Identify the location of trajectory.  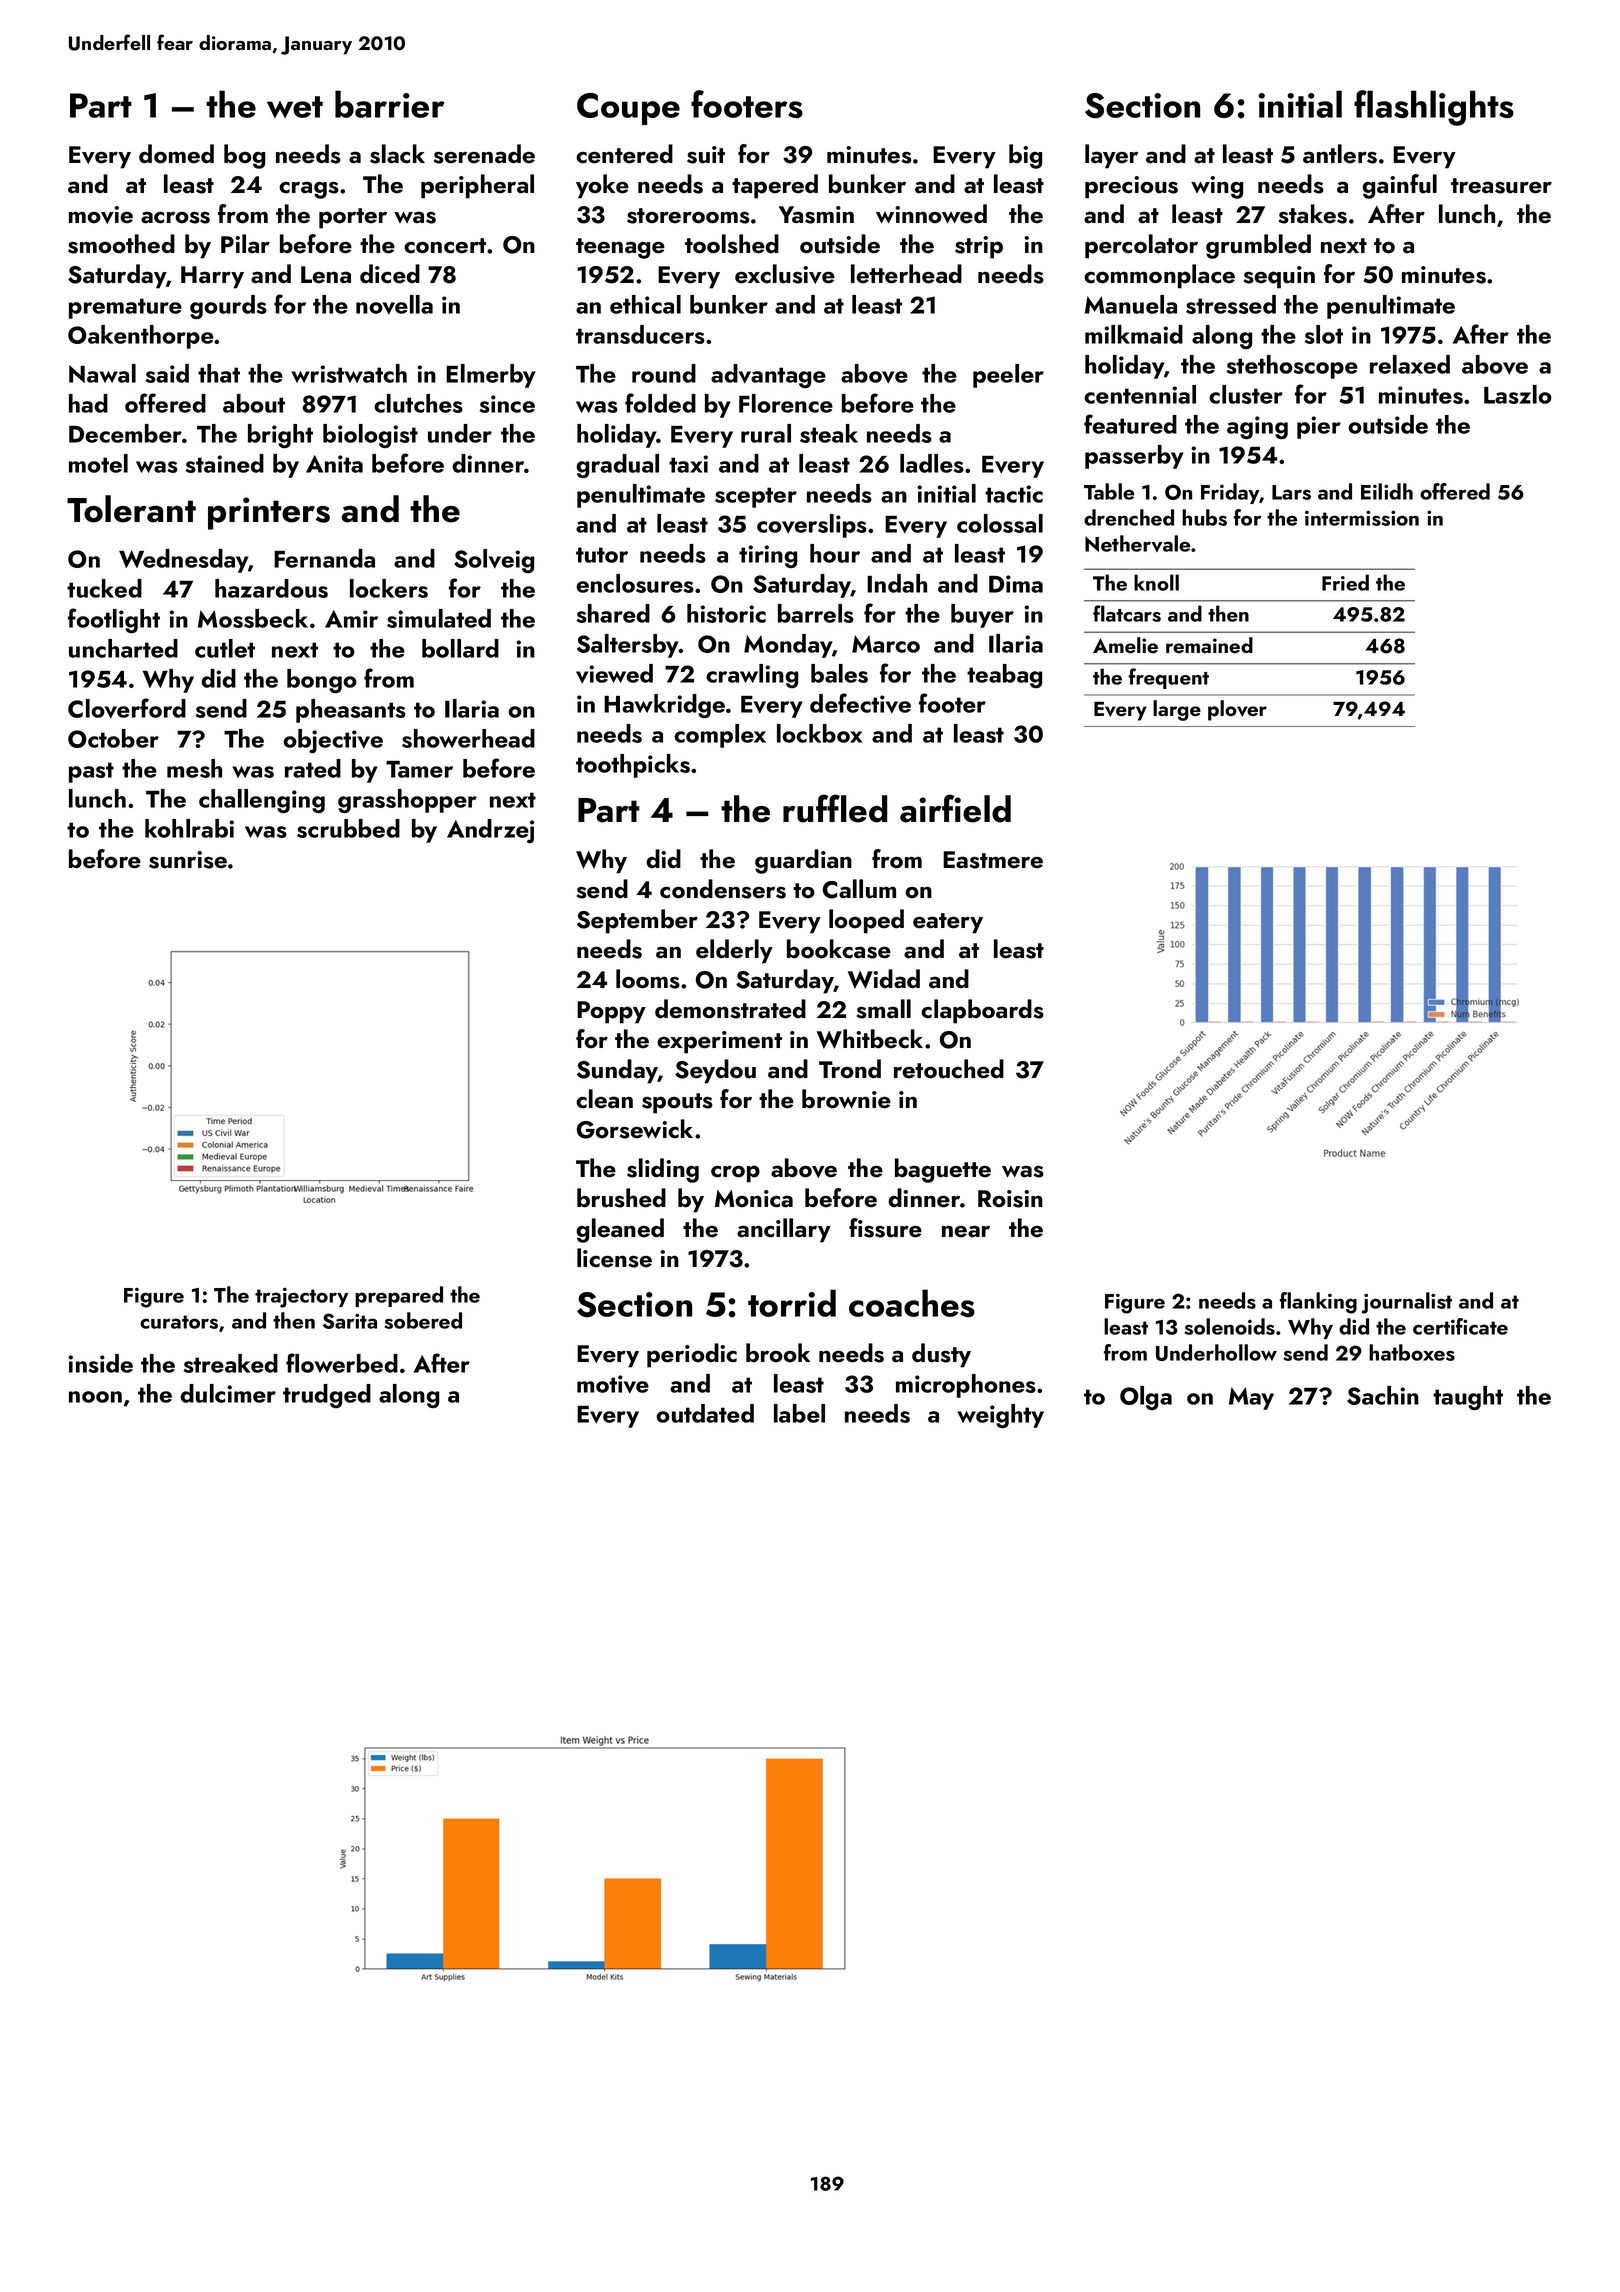
(301, 1297).
